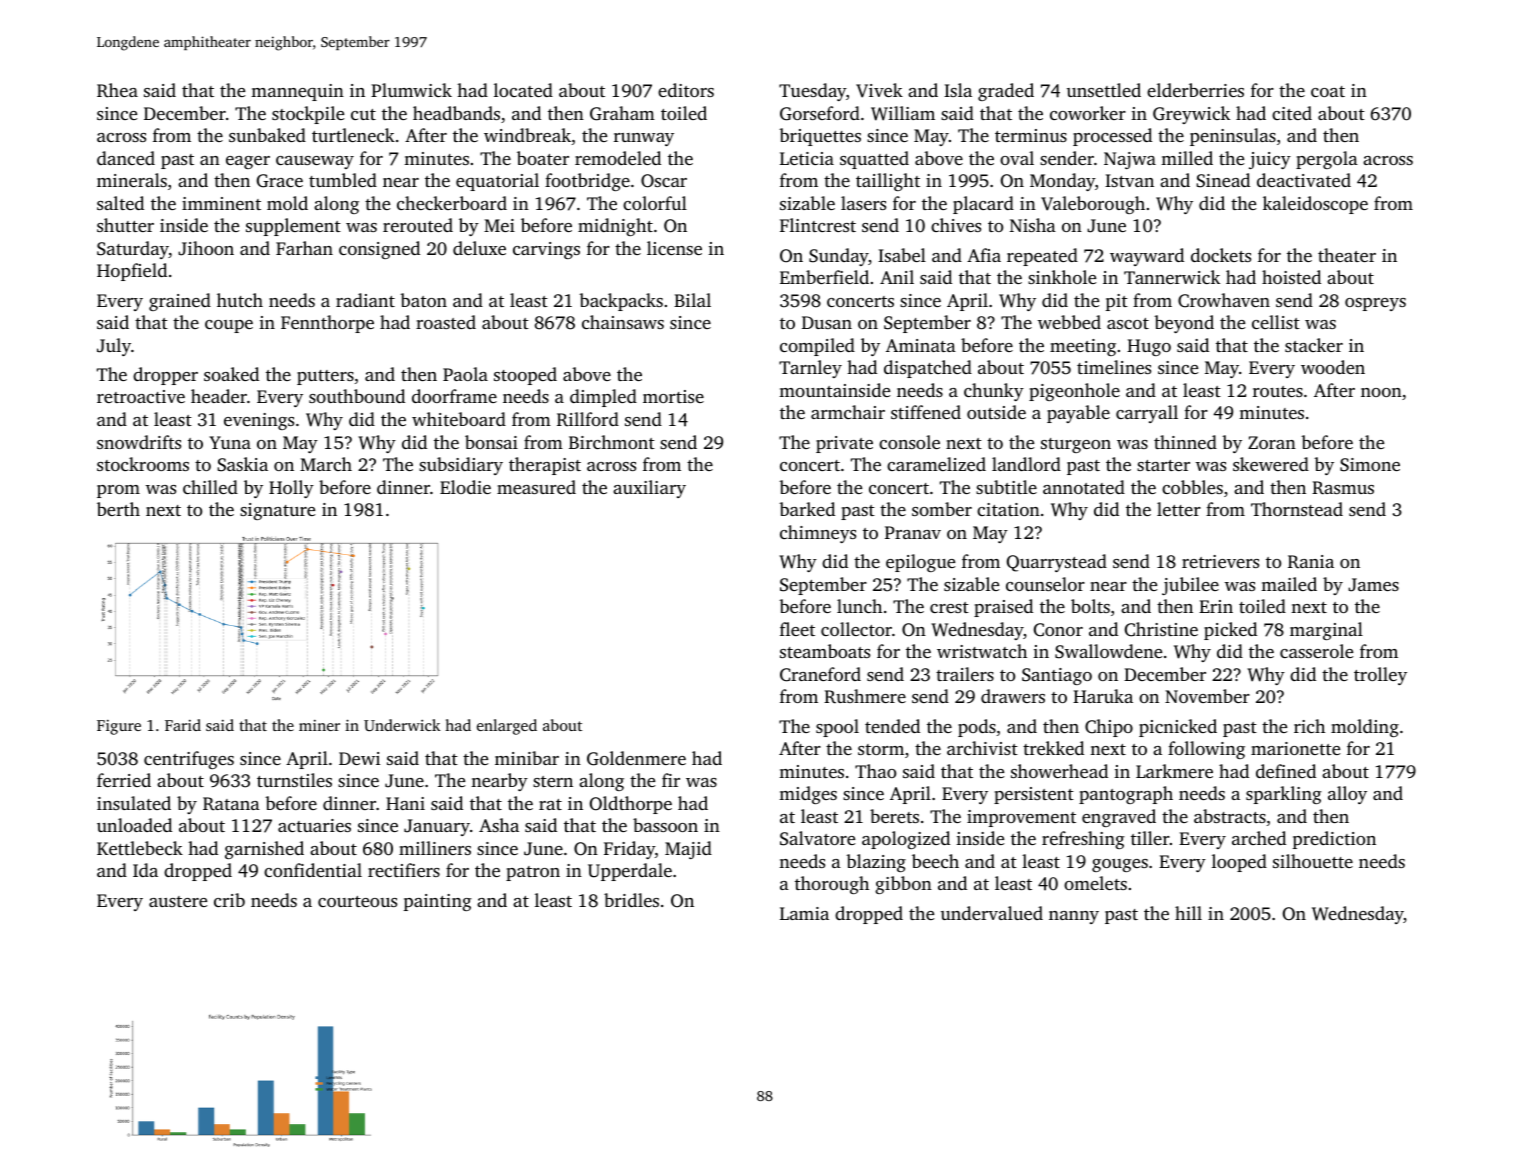 Image resolution: width=1513 pixels, height=1169 pixels. I want to click on signature, so click(277, 511).
